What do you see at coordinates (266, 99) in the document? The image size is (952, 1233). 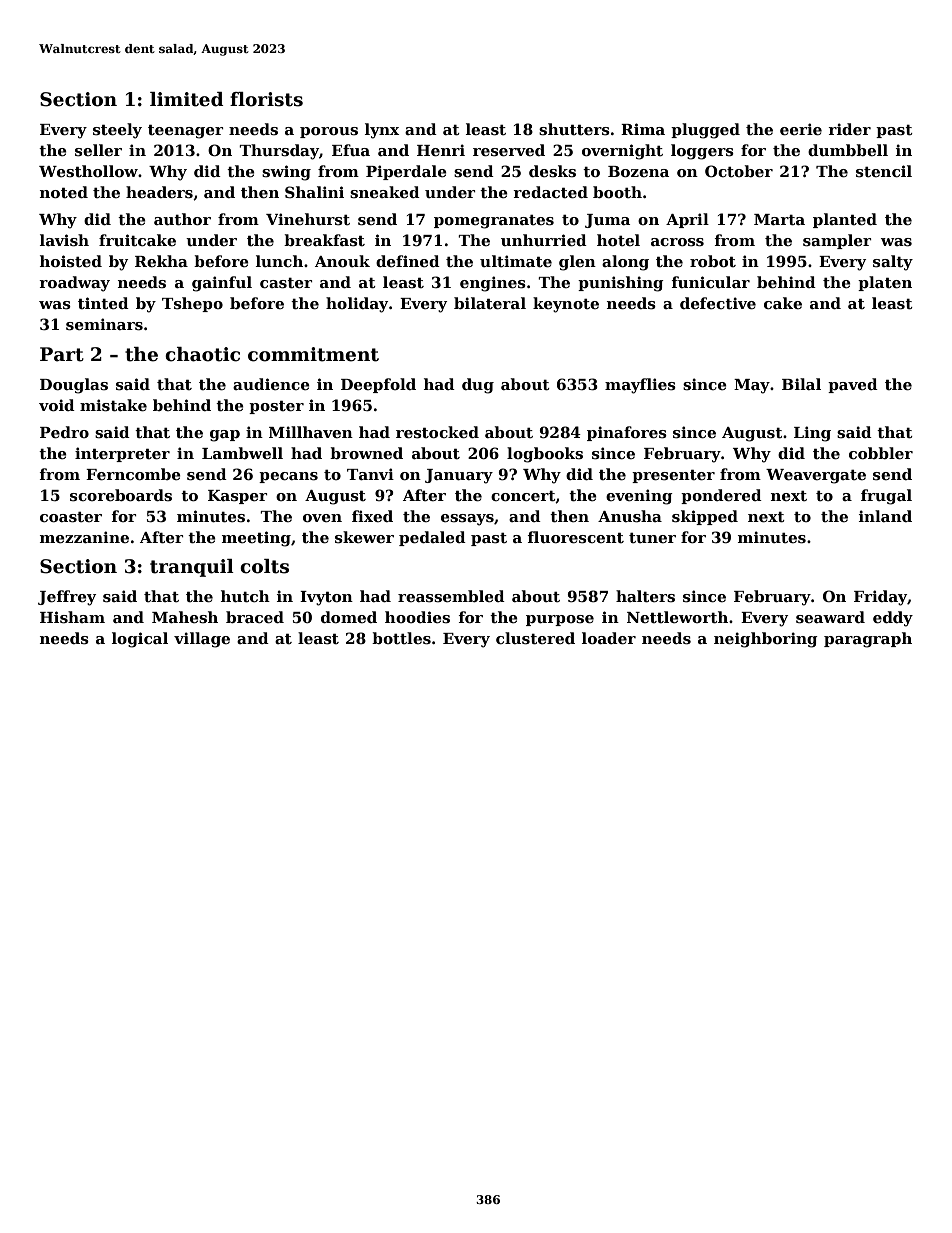 I see `florists` at bounding box center [266, 99].
